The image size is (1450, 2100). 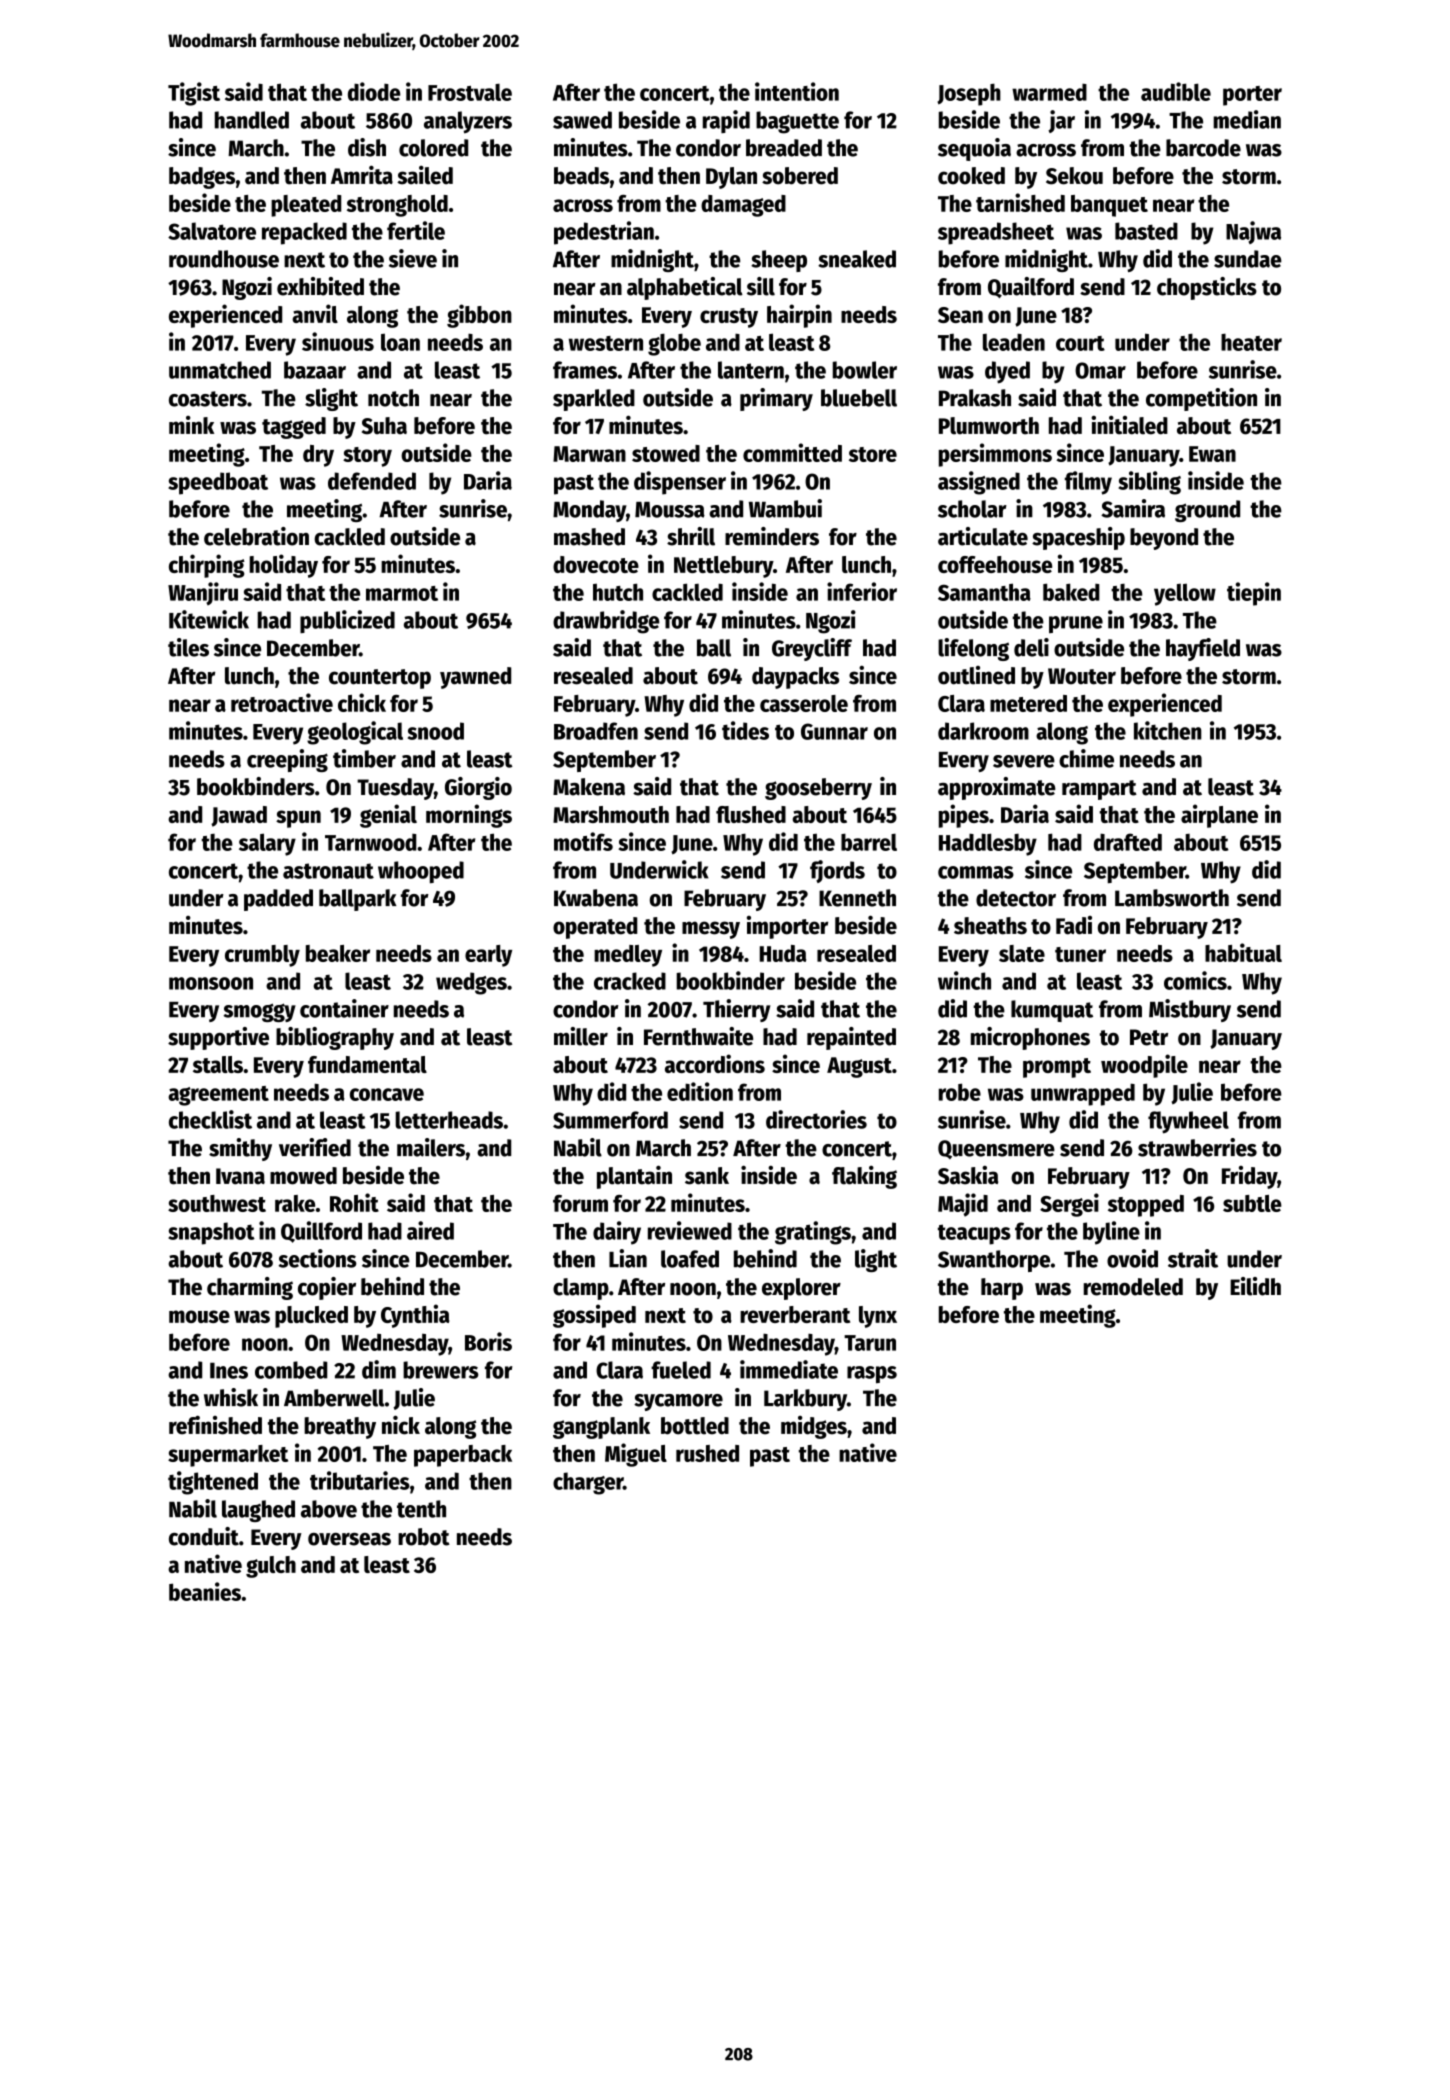 What do you see at coordinates (604, 233) in the document?
I see `pedestrian` at bounding box center [604, 233].
